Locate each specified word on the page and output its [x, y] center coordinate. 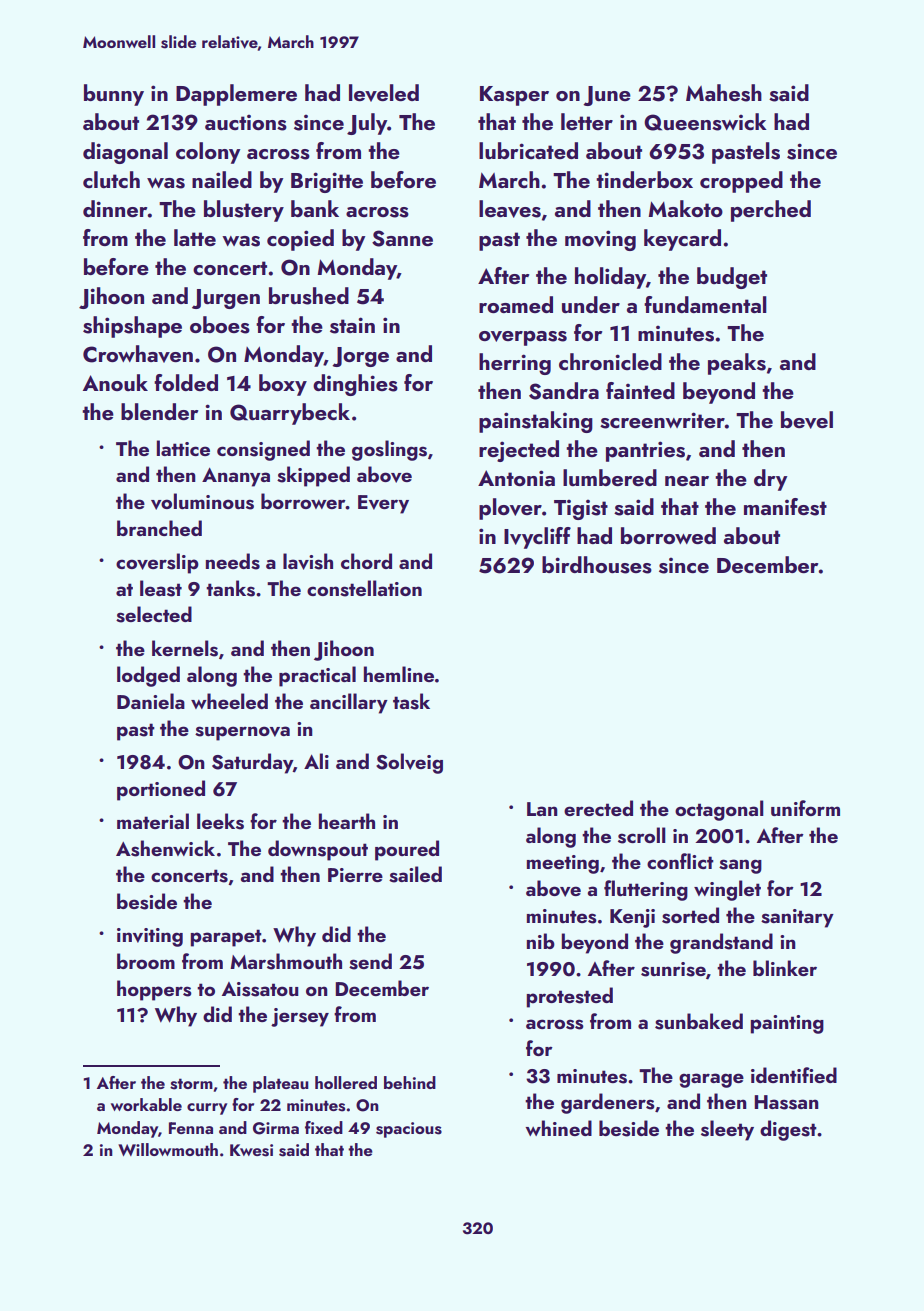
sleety [727, 1130]
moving [600, 240]
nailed [222, 179]
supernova [242, 733]
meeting [563, 864]
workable [146, 1104]
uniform [805, 808]
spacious [409, 1130]
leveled [384, 93]
